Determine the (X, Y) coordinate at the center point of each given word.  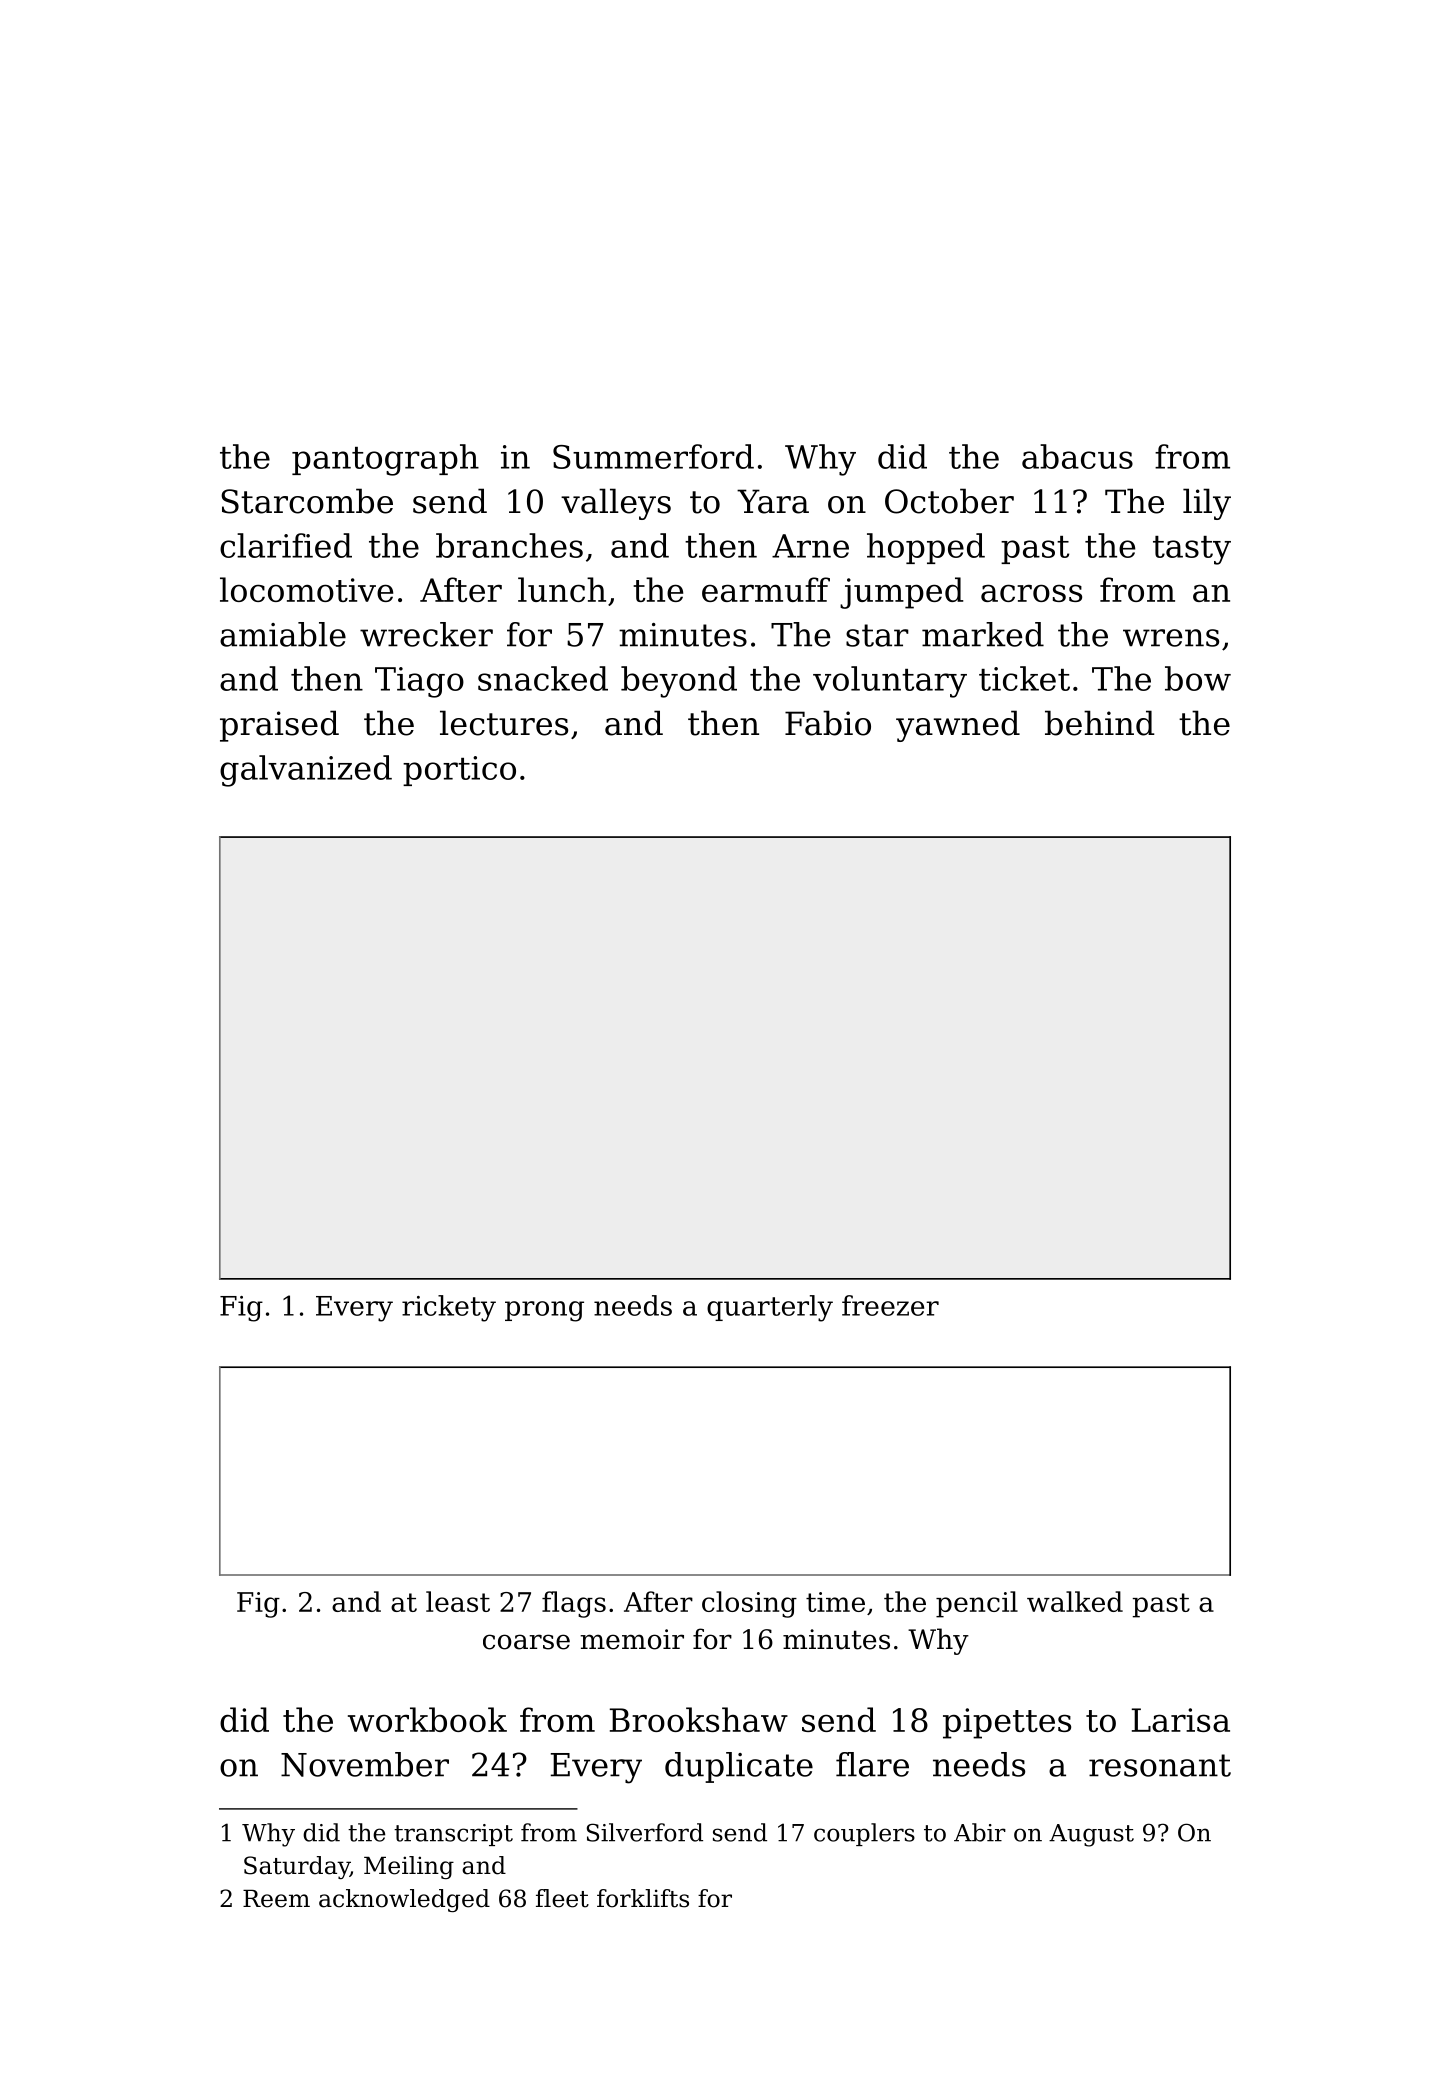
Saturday (297, 1867)
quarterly (770, 1308)
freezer (890, 1305)
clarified (286, 545)
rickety (449, 1308)
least (458, 1601)
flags (574, 1604)
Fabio (828, 723)
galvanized (306, 771)
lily (1207, 504)
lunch (562, 589)
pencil (977, 1604)
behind (1100, 723)
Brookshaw (699, 1719)
